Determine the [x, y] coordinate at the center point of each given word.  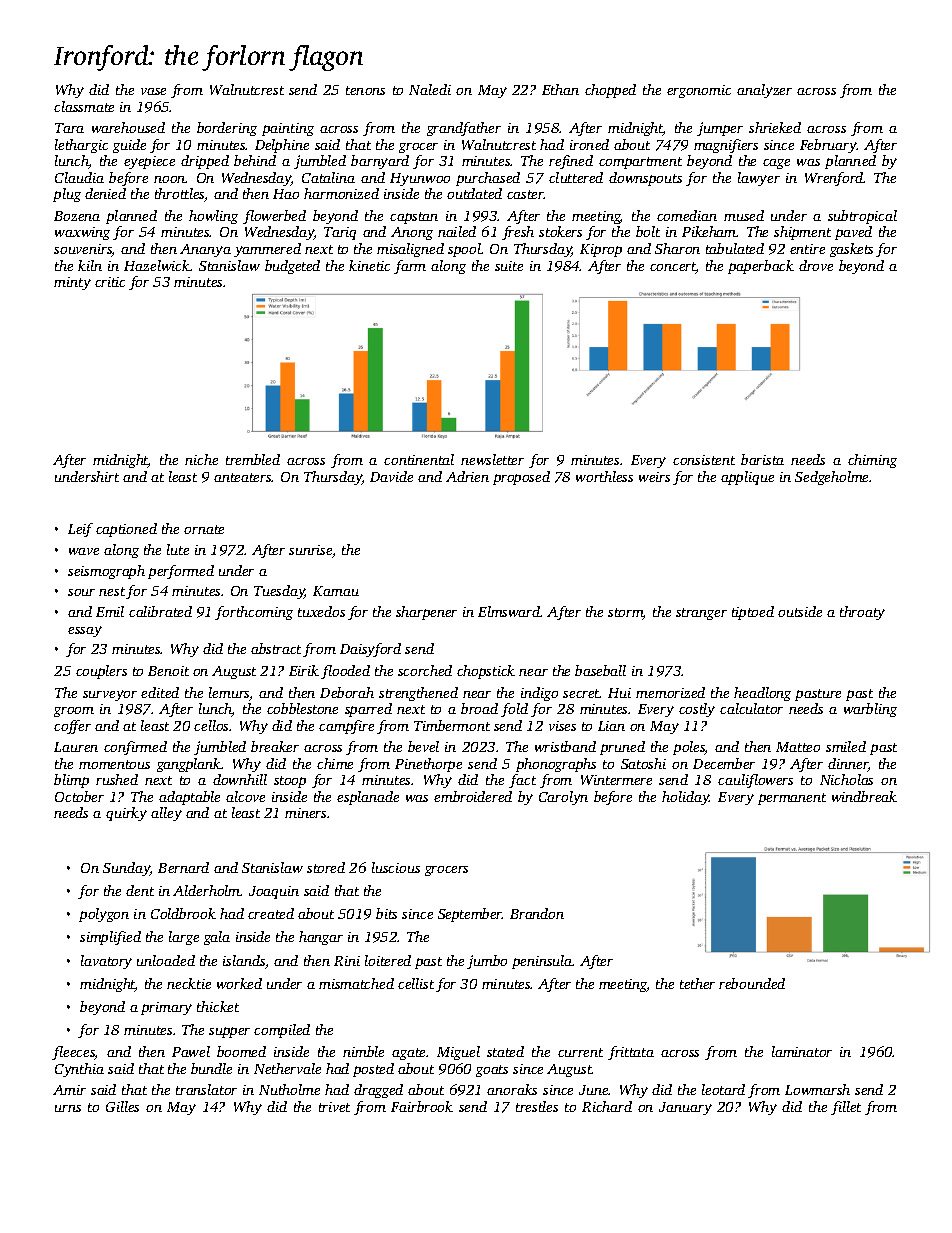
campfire [346, 727]
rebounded [752, 983]
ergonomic [699, 91]
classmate [84, 106]
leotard [723, 1089]
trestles [537, 1106]
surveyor [110, 695]
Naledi [430, 89]
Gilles [122, 1106]
